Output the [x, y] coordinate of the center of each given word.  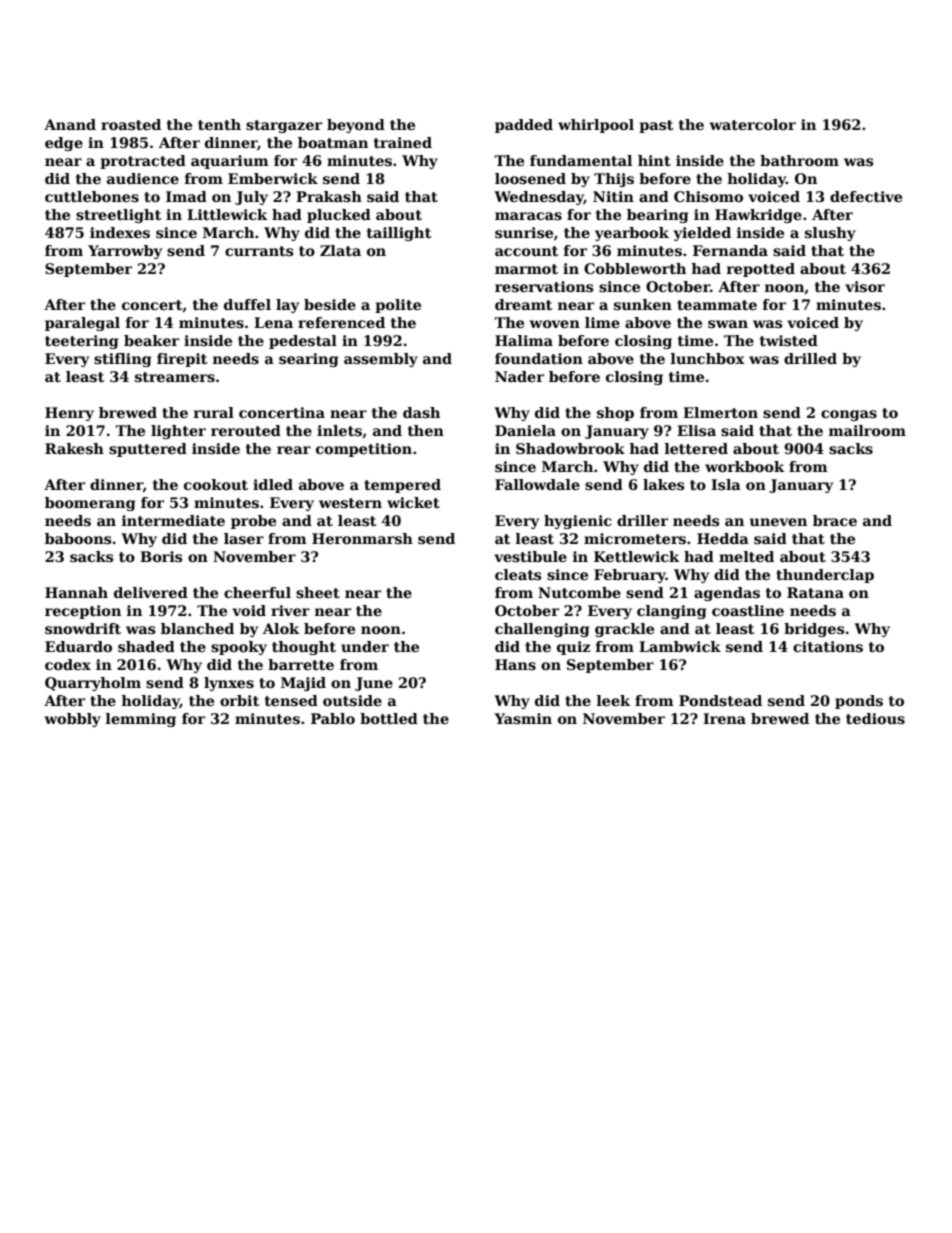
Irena [724, 718]
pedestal [303, 342]
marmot [526, 269]
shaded [146, 646]
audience [143, 178]
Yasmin [523, 718]
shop [615, 414]
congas [849, 415]
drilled [810, 358]
